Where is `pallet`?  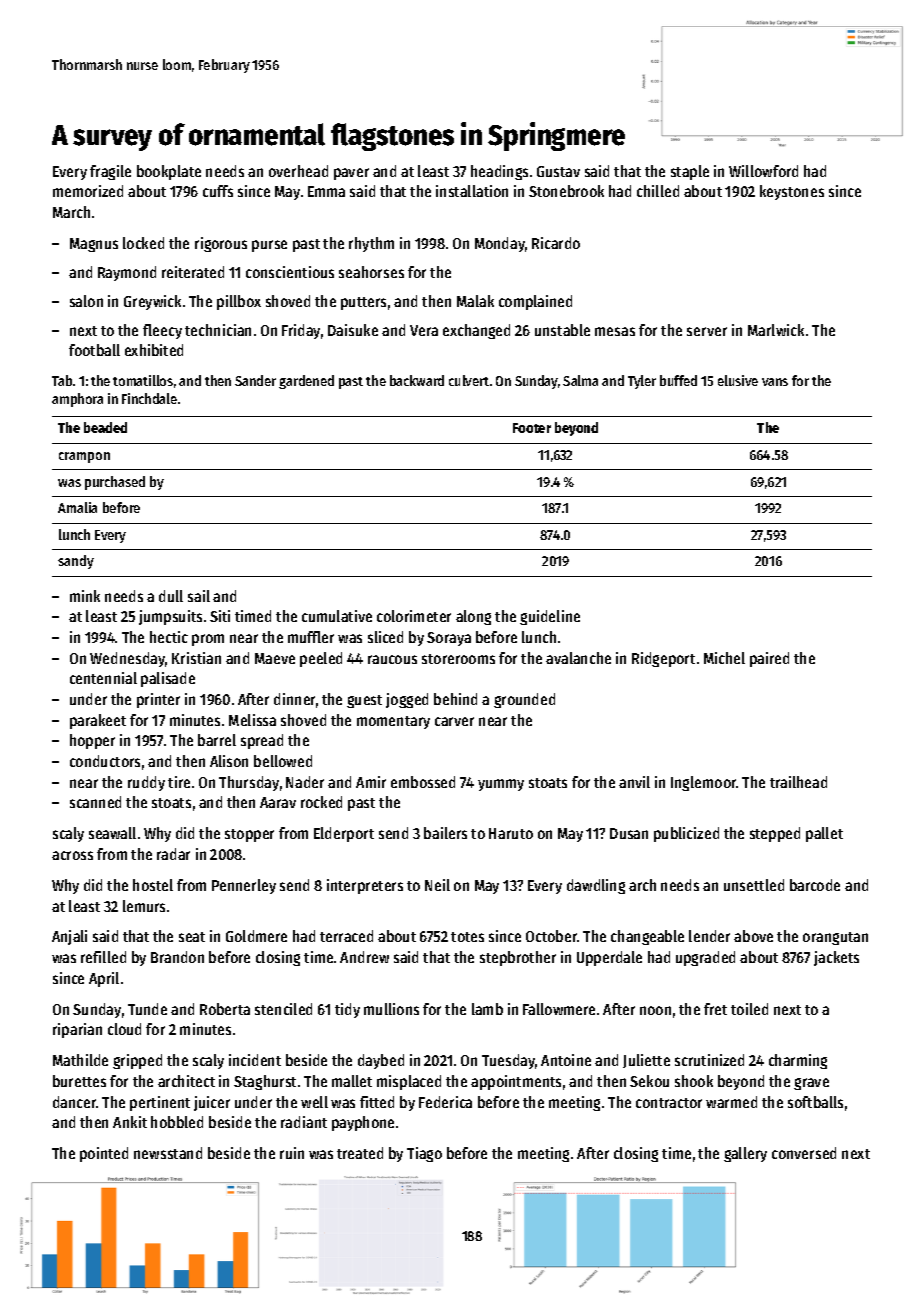 pallet is located at coordinates (824, 834).
